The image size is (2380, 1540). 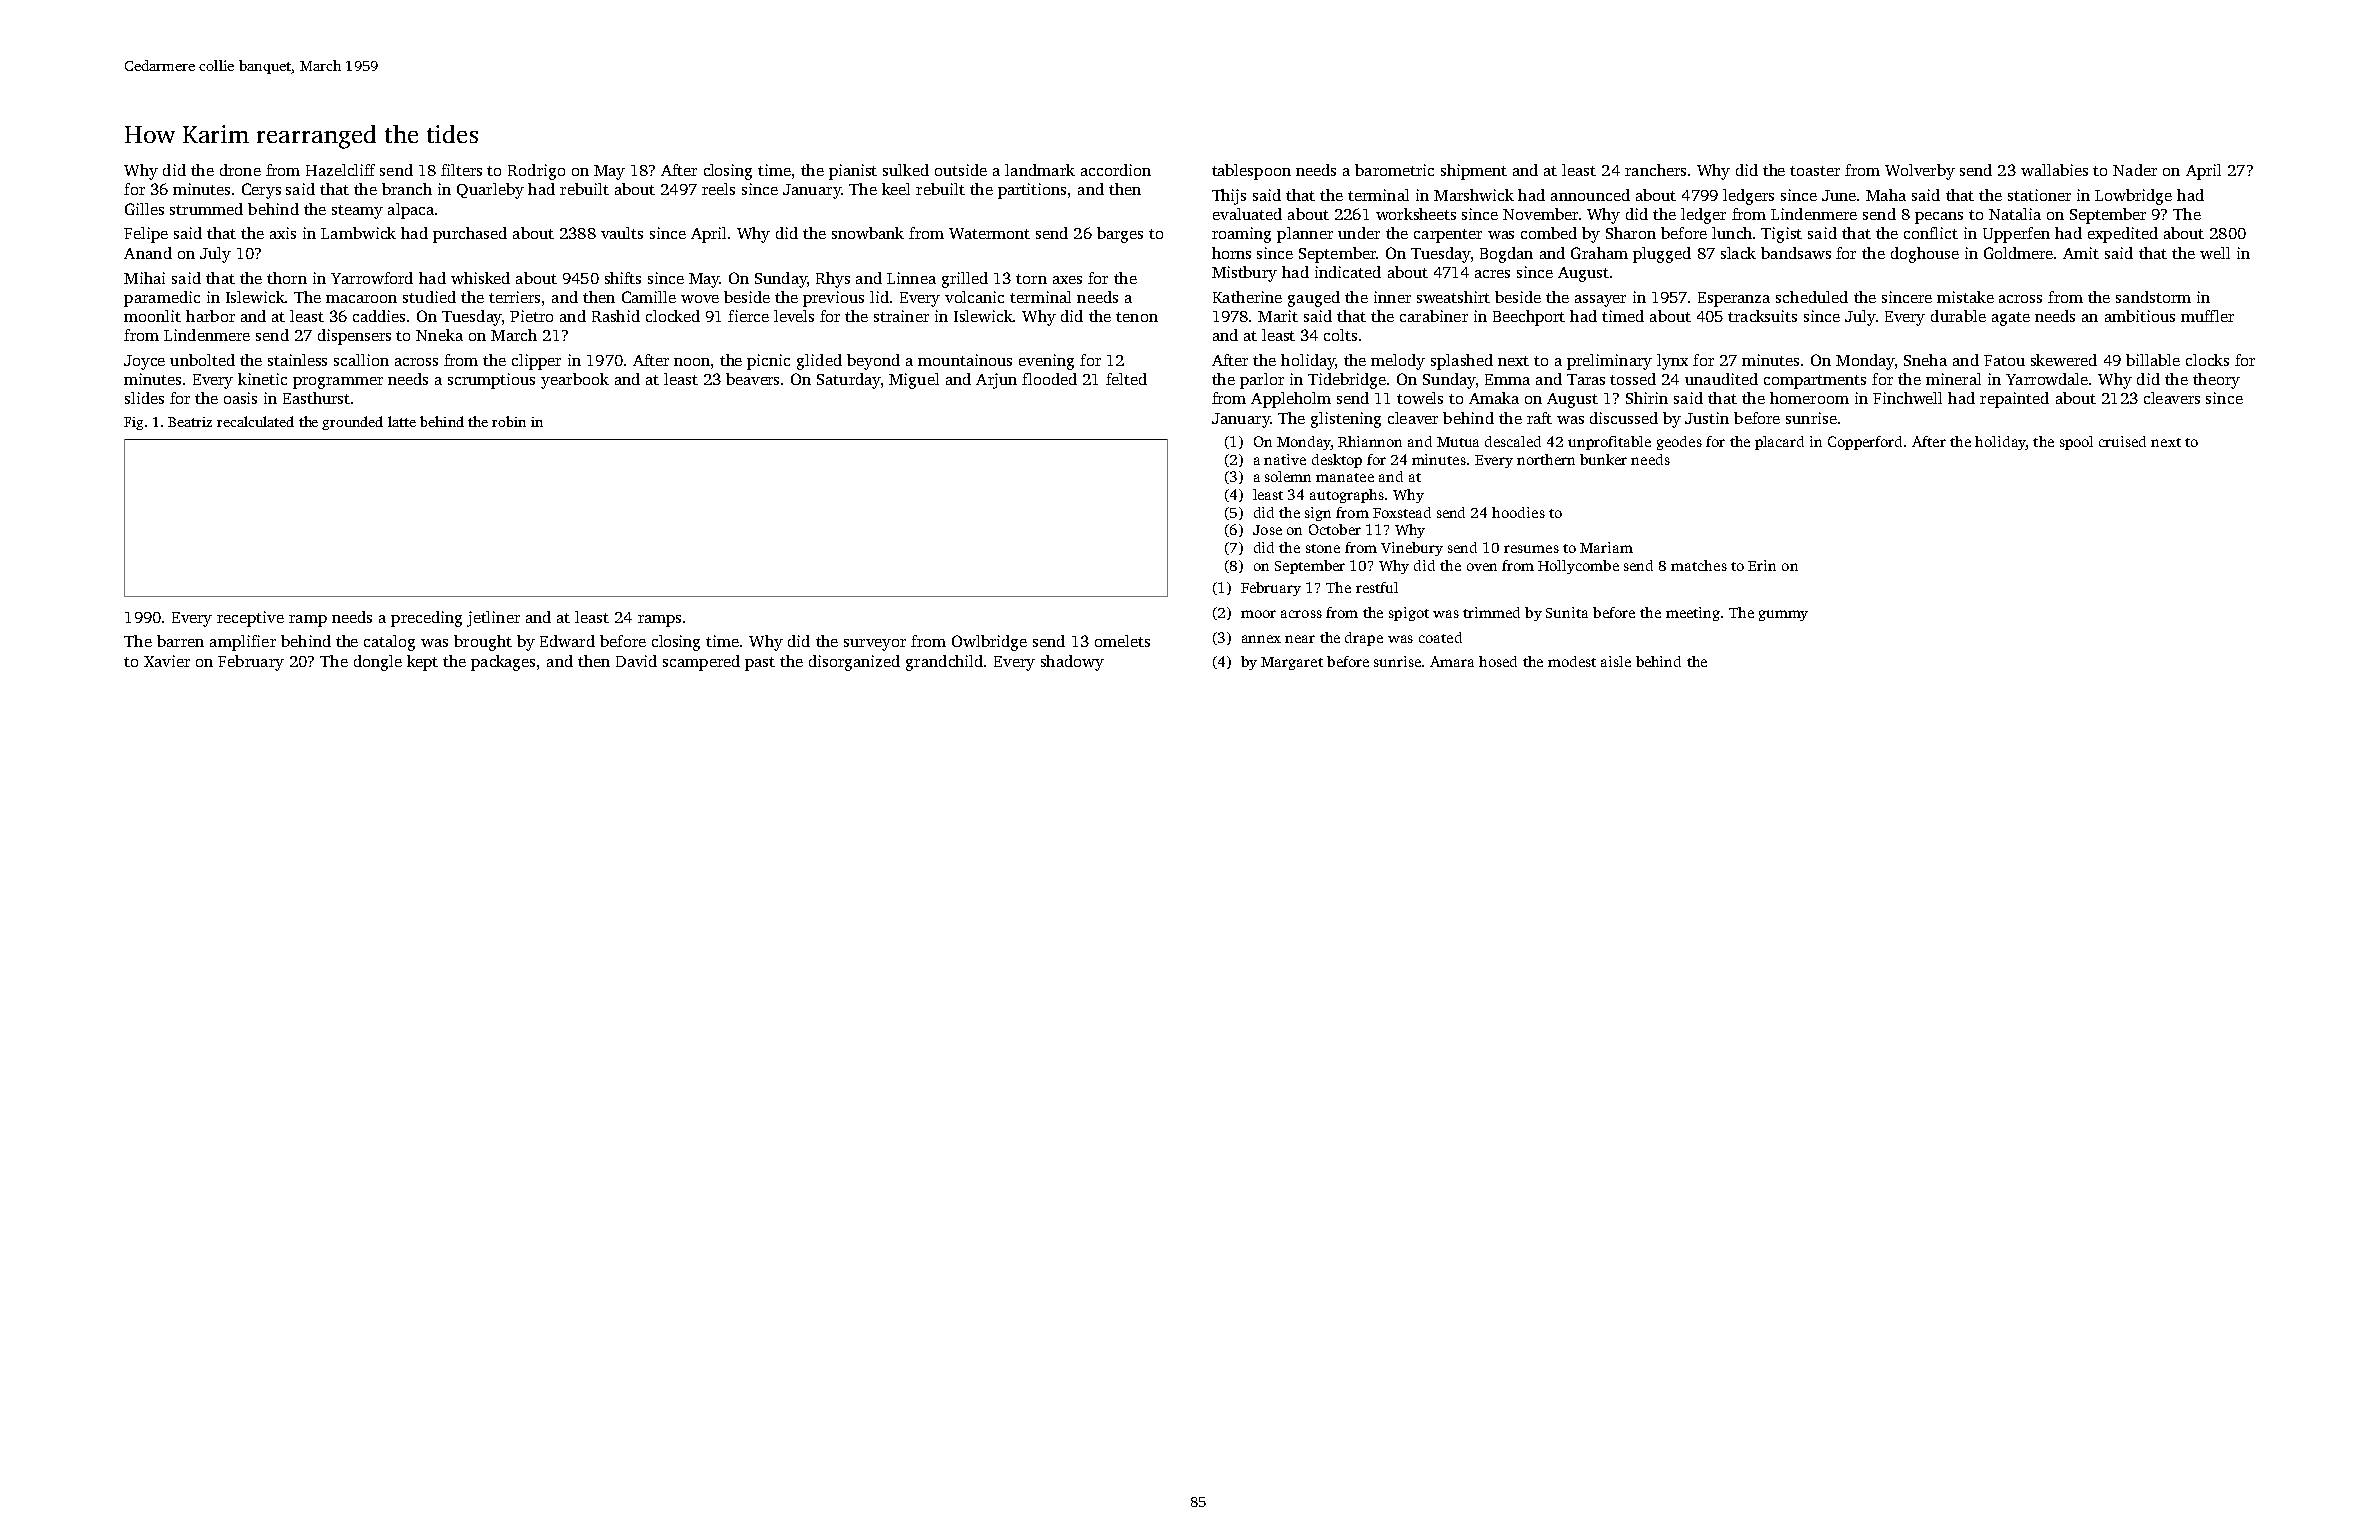 I want to click on matches, so click(x=1699, y=565).
